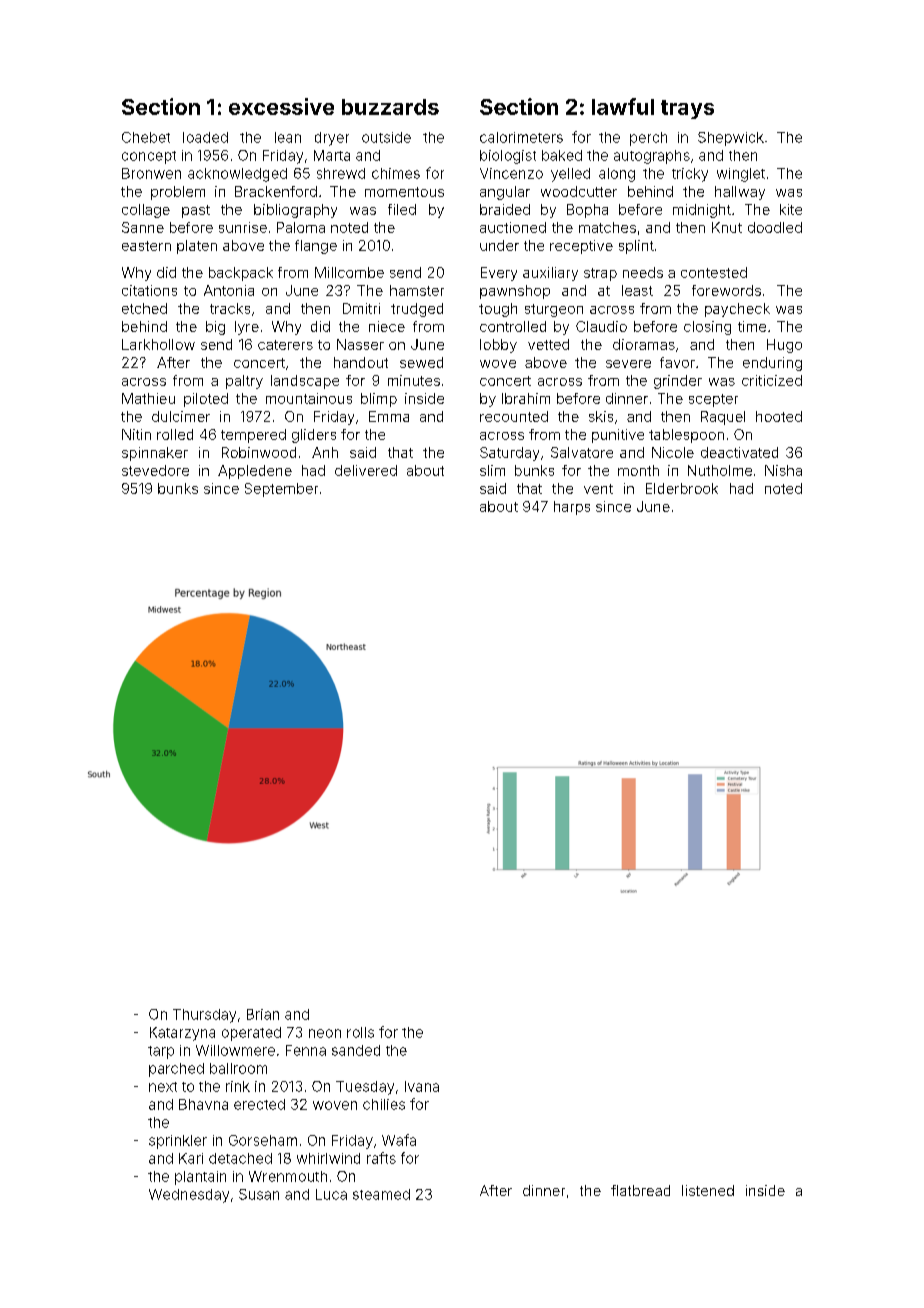 This page has height=1308, width=924. What do you see at coordinates (687, 109) in the page?
I see `trays` at bounding box center [687, 109].
